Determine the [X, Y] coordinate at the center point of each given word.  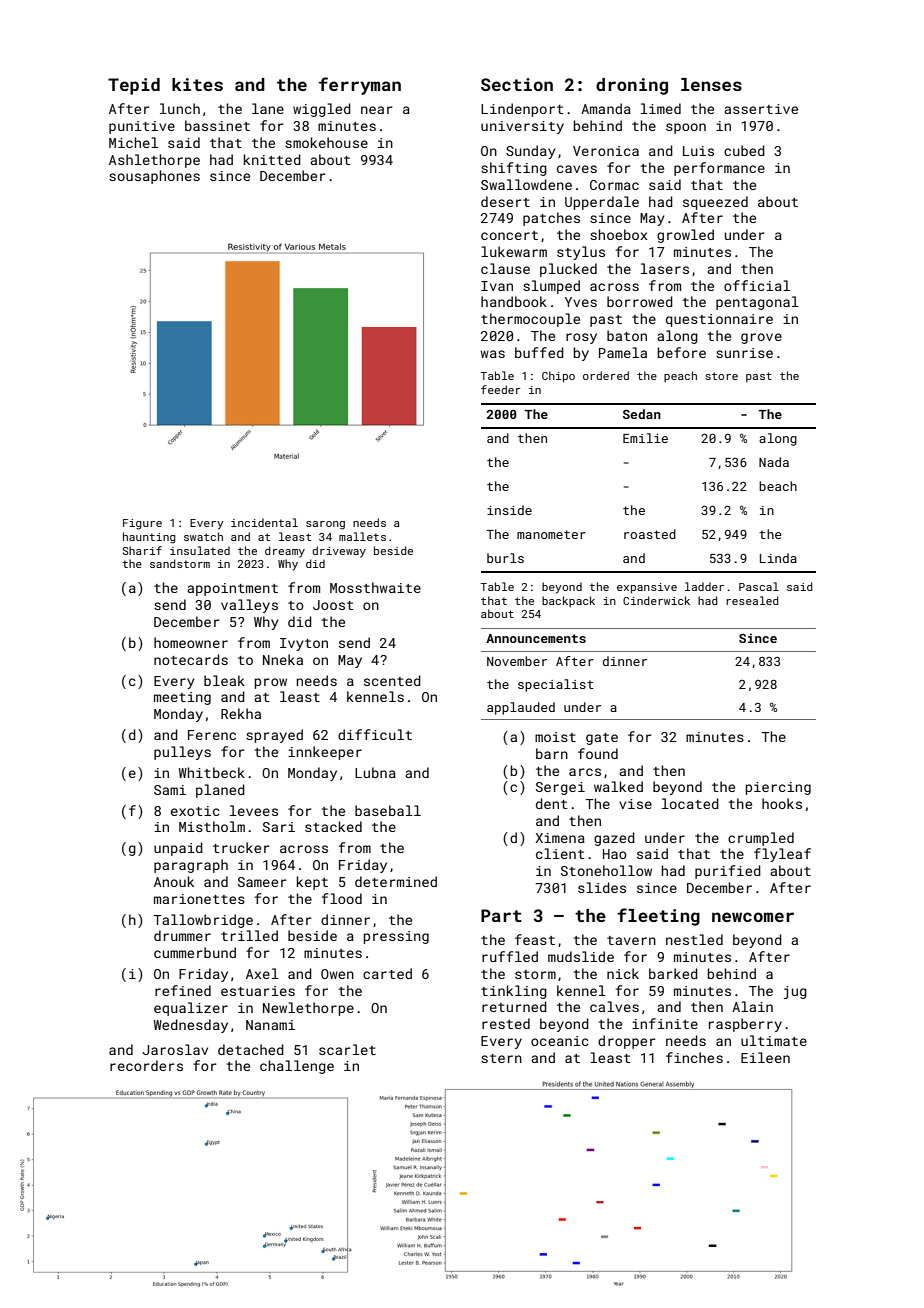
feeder [501, 389]
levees [254, 810]
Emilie [645, 438]
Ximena [560, 838]
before [682, 352]
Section [517, 84]
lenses [711, 84]
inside [509, 510]
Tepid [134, 86]
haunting [149, 538]
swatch [203, 536]
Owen [337, 974]
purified [728, 872]
